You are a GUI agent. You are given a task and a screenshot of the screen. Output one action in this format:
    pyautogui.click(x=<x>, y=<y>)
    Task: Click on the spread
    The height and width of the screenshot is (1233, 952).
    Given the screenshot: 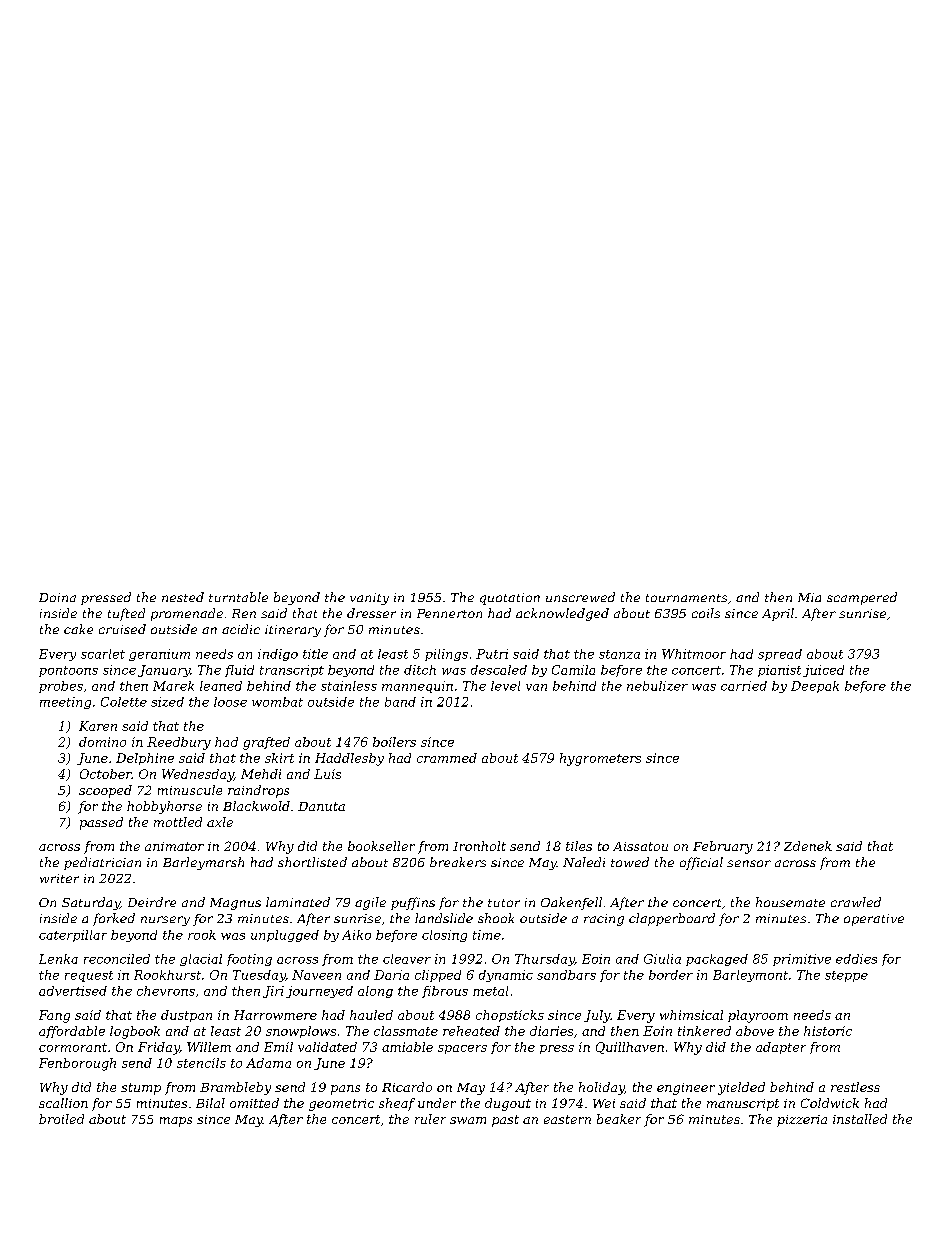 What is the action you would take?
    pyautogui.click(x=780, y=655)
